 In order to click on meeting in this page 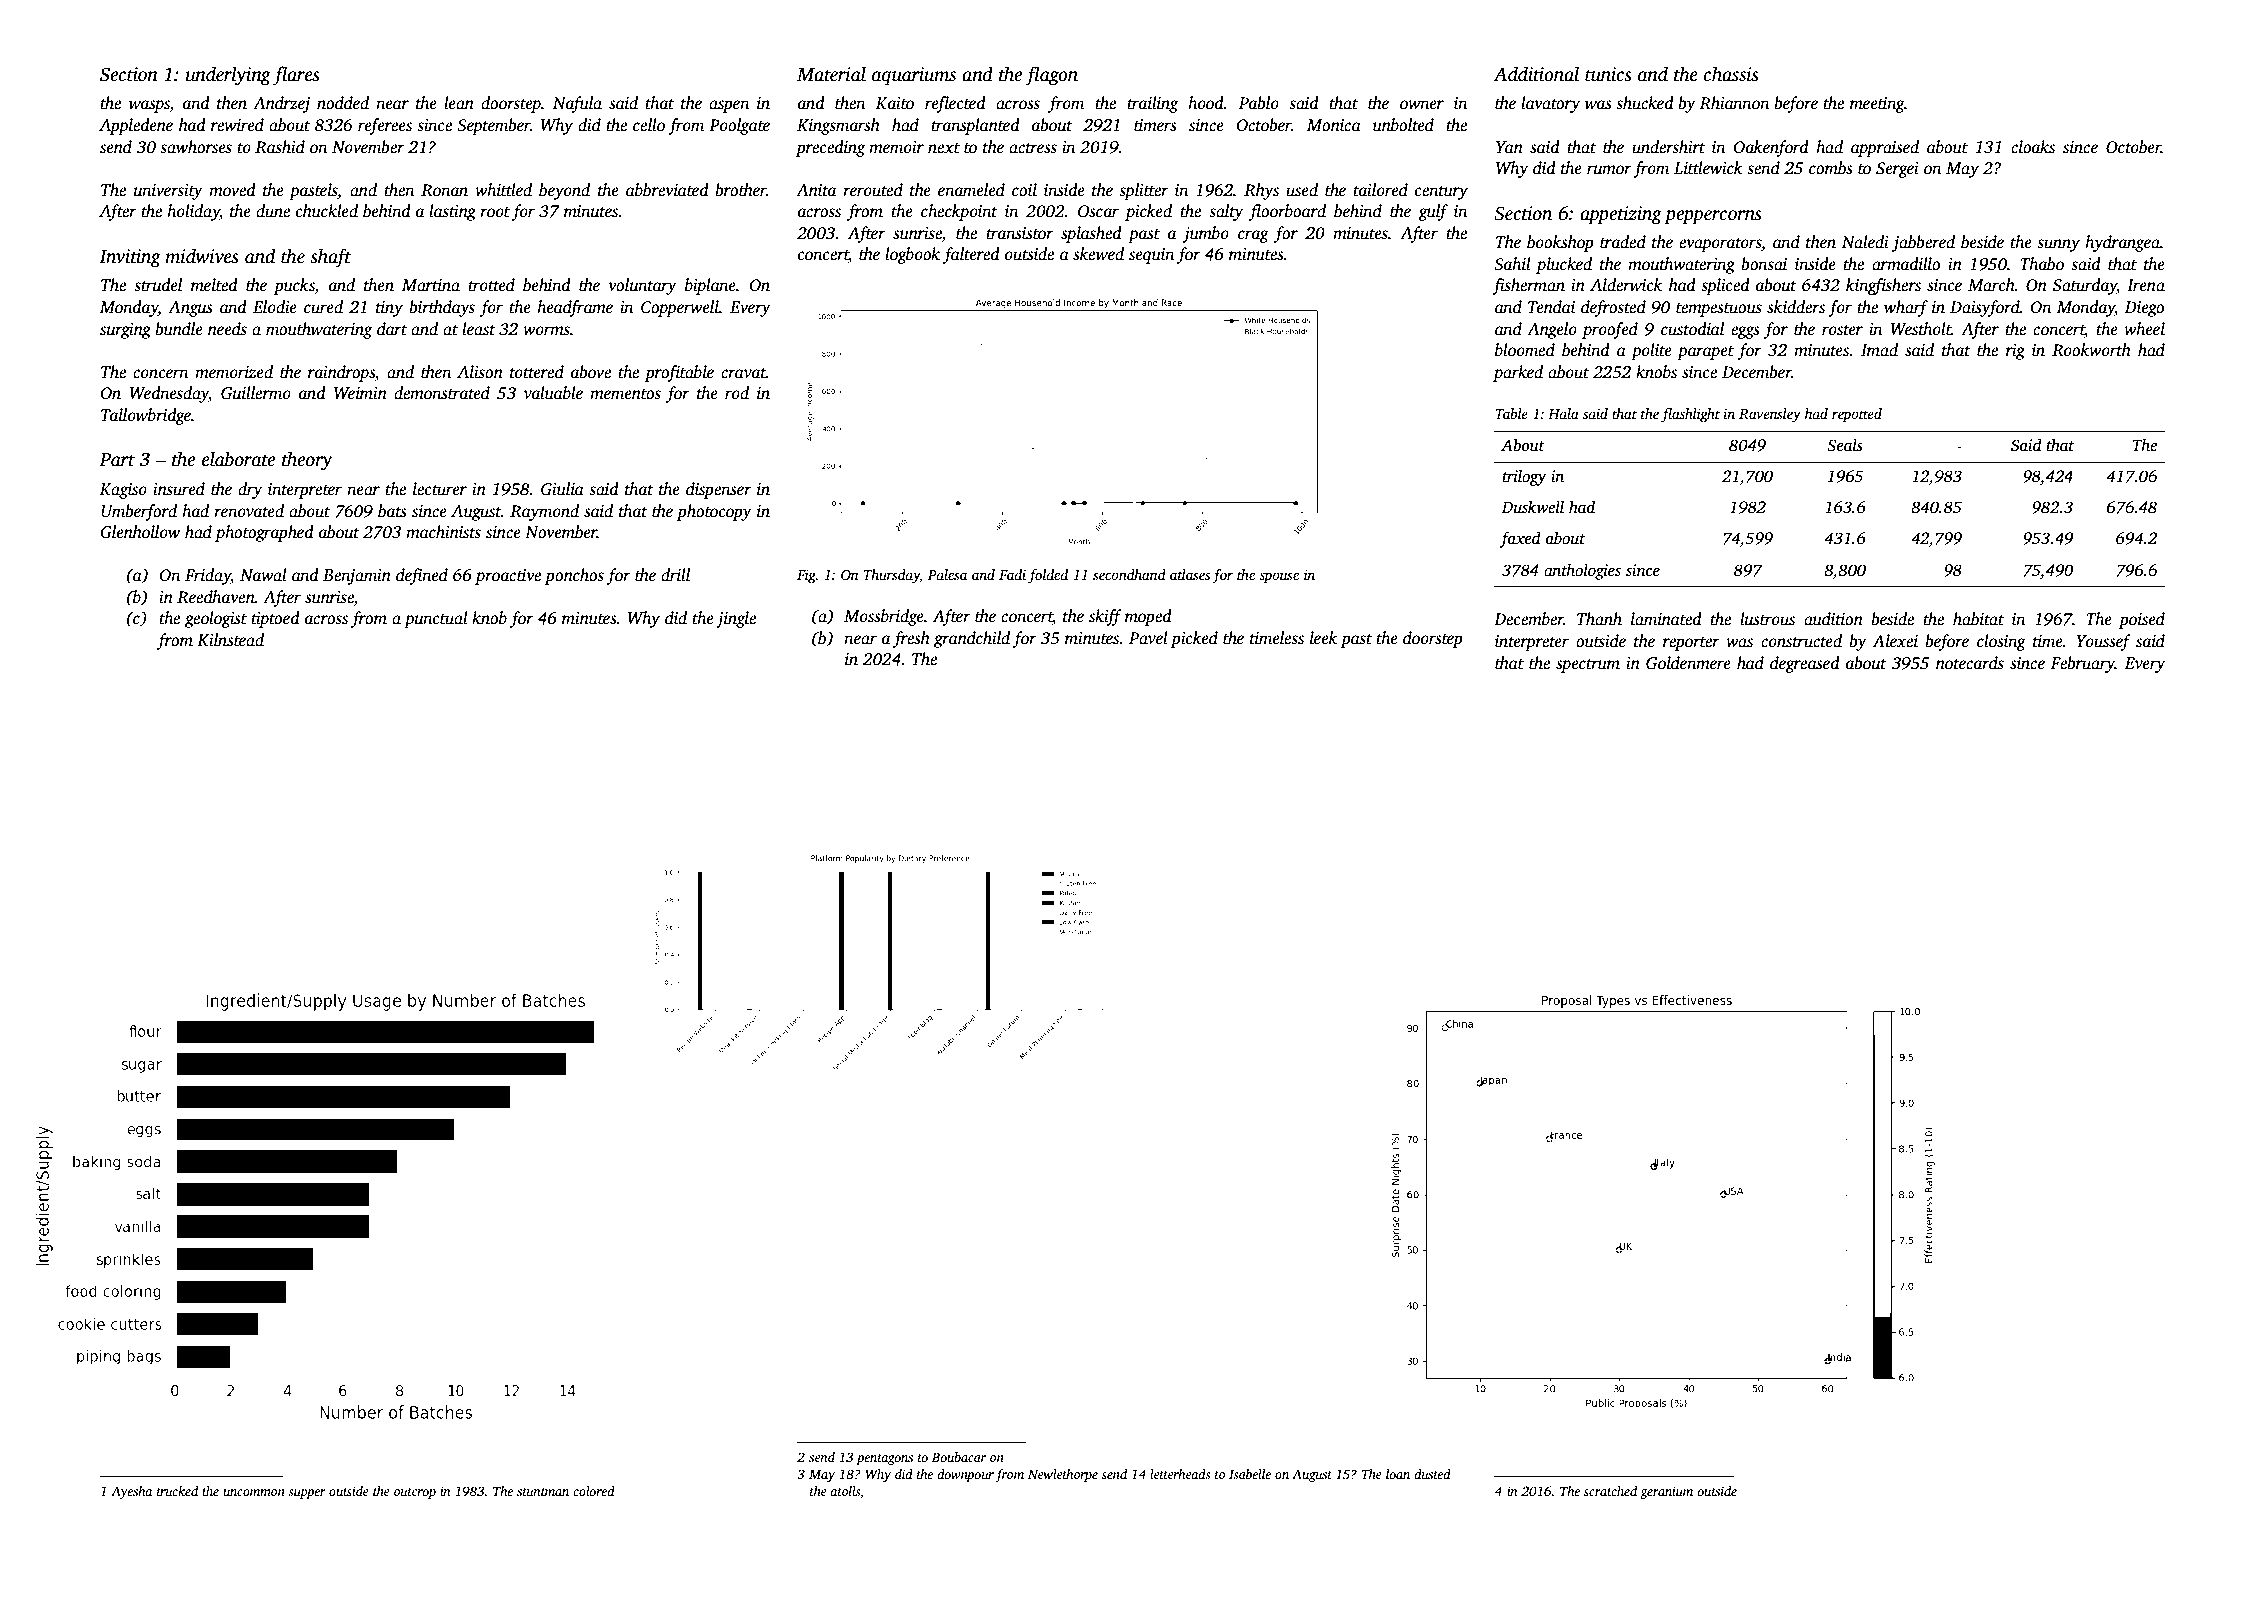, I will do `click(1877, 105)`.
